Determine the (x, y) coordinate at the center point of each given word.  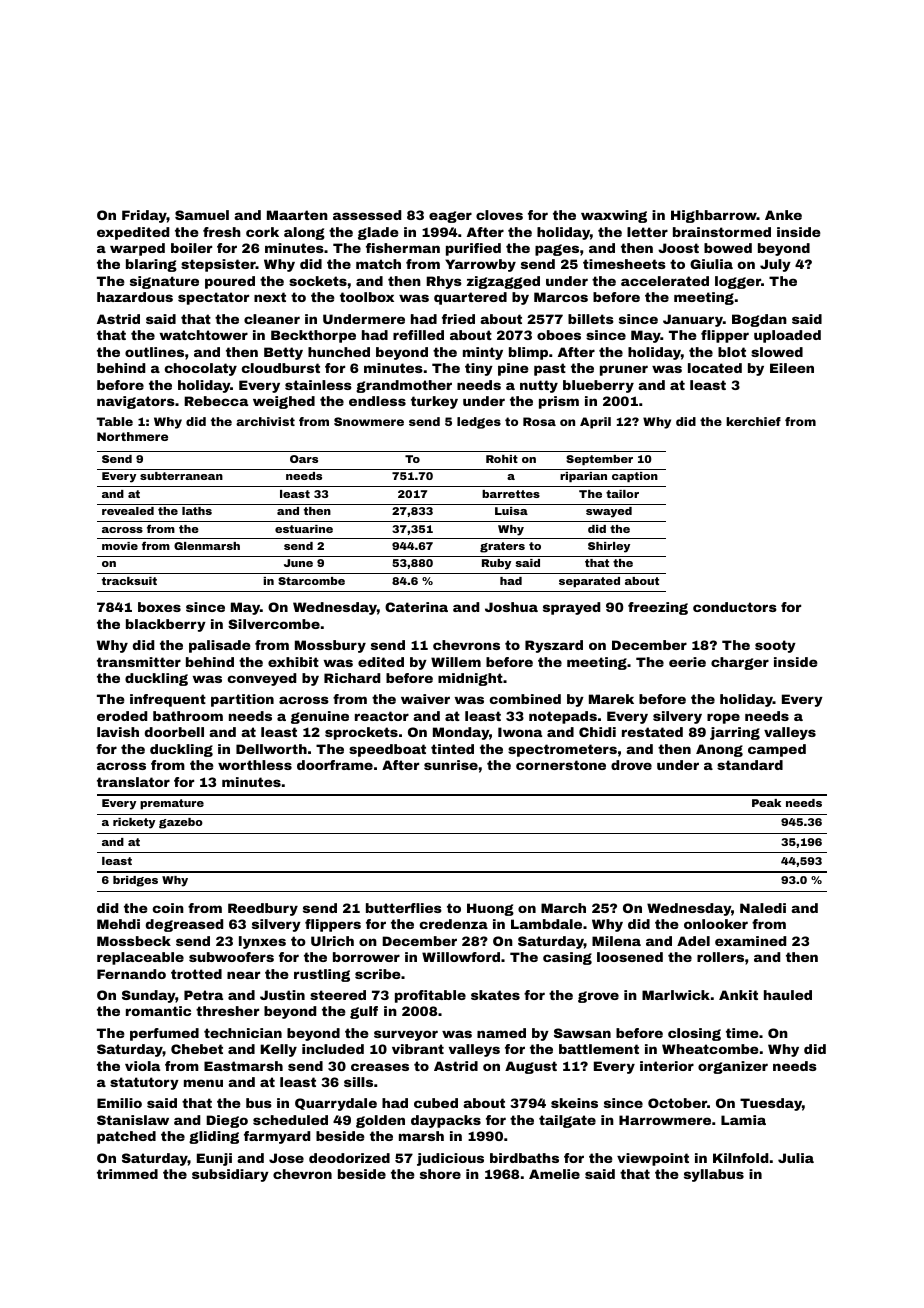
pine (513, 369)
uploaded (787, 336)
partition (242, 700)
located (715, 368)
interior (667, 1066)
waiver (425, 699)
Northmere (132, 436)
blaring (151, 265)
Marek (611, 699)
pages (557, 250)
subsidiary (230, 1175)
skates (495, 995)
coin (168, 908)
